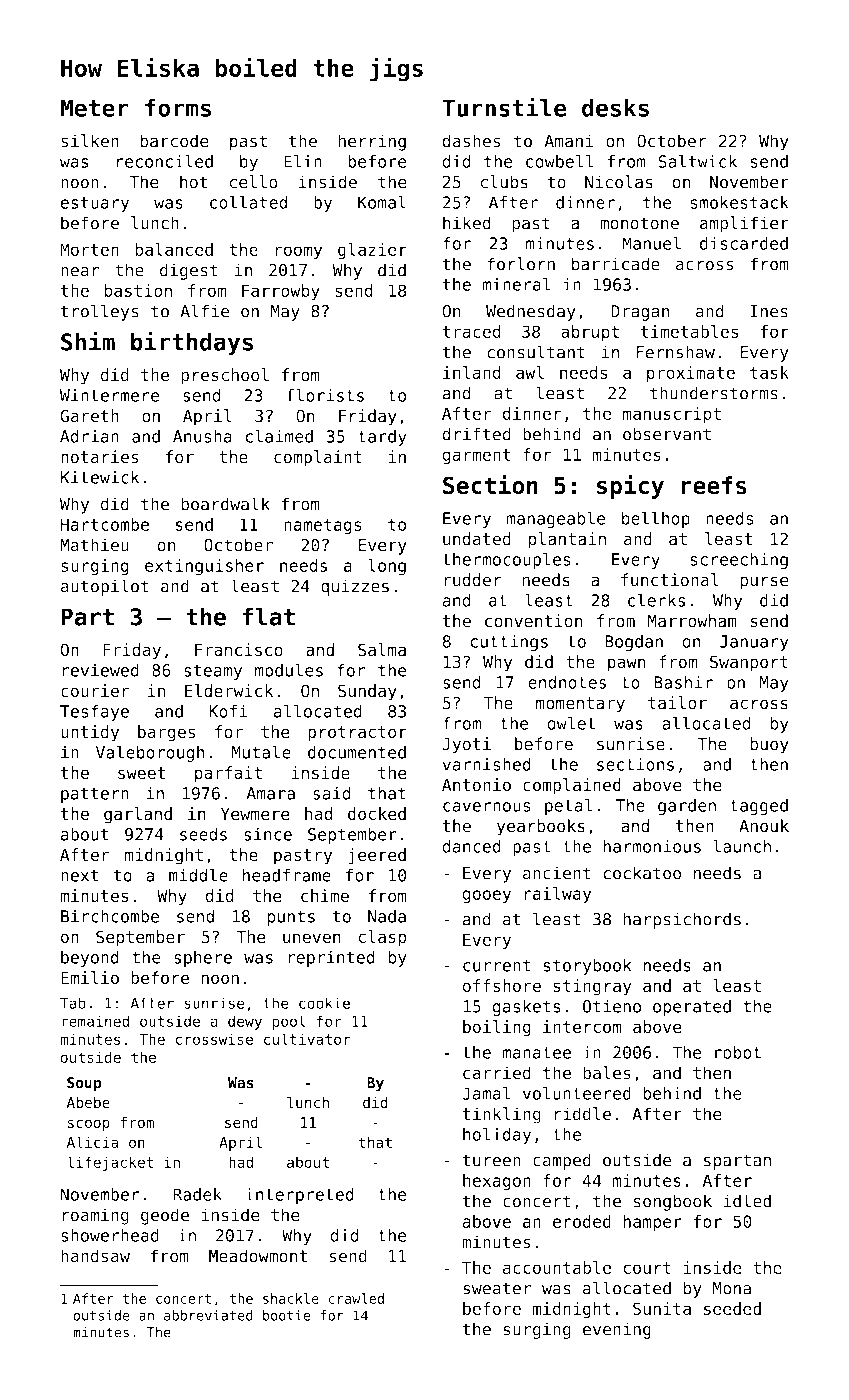 This page has width=849, height=1400. What do you see at coordinates (382, 650) in the page?
I see `Salma` at bounding box center [382, 650].
